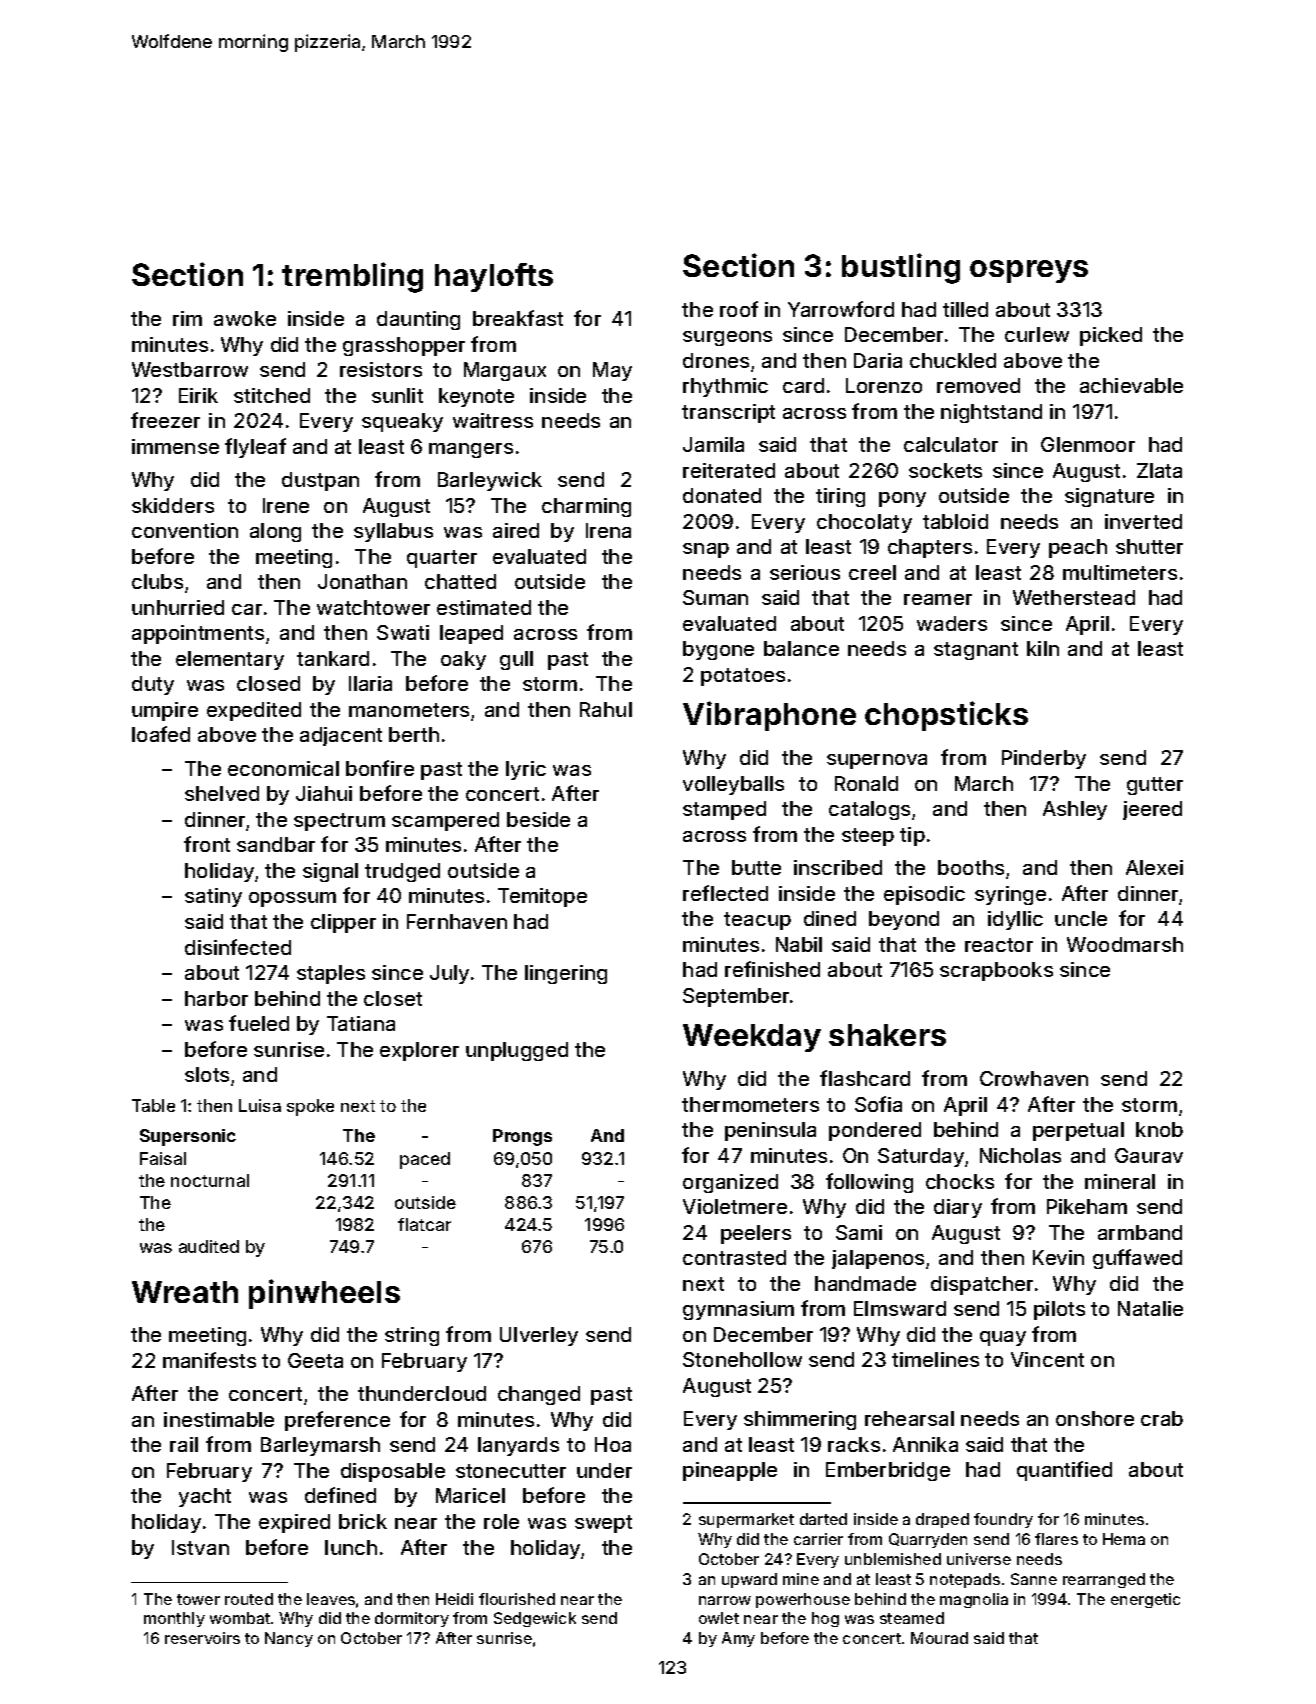 This screenshot has width=1316, height=1704. Describe the element at coordinates (213, 897) in the screenshot. I see `satiny` at that location.
